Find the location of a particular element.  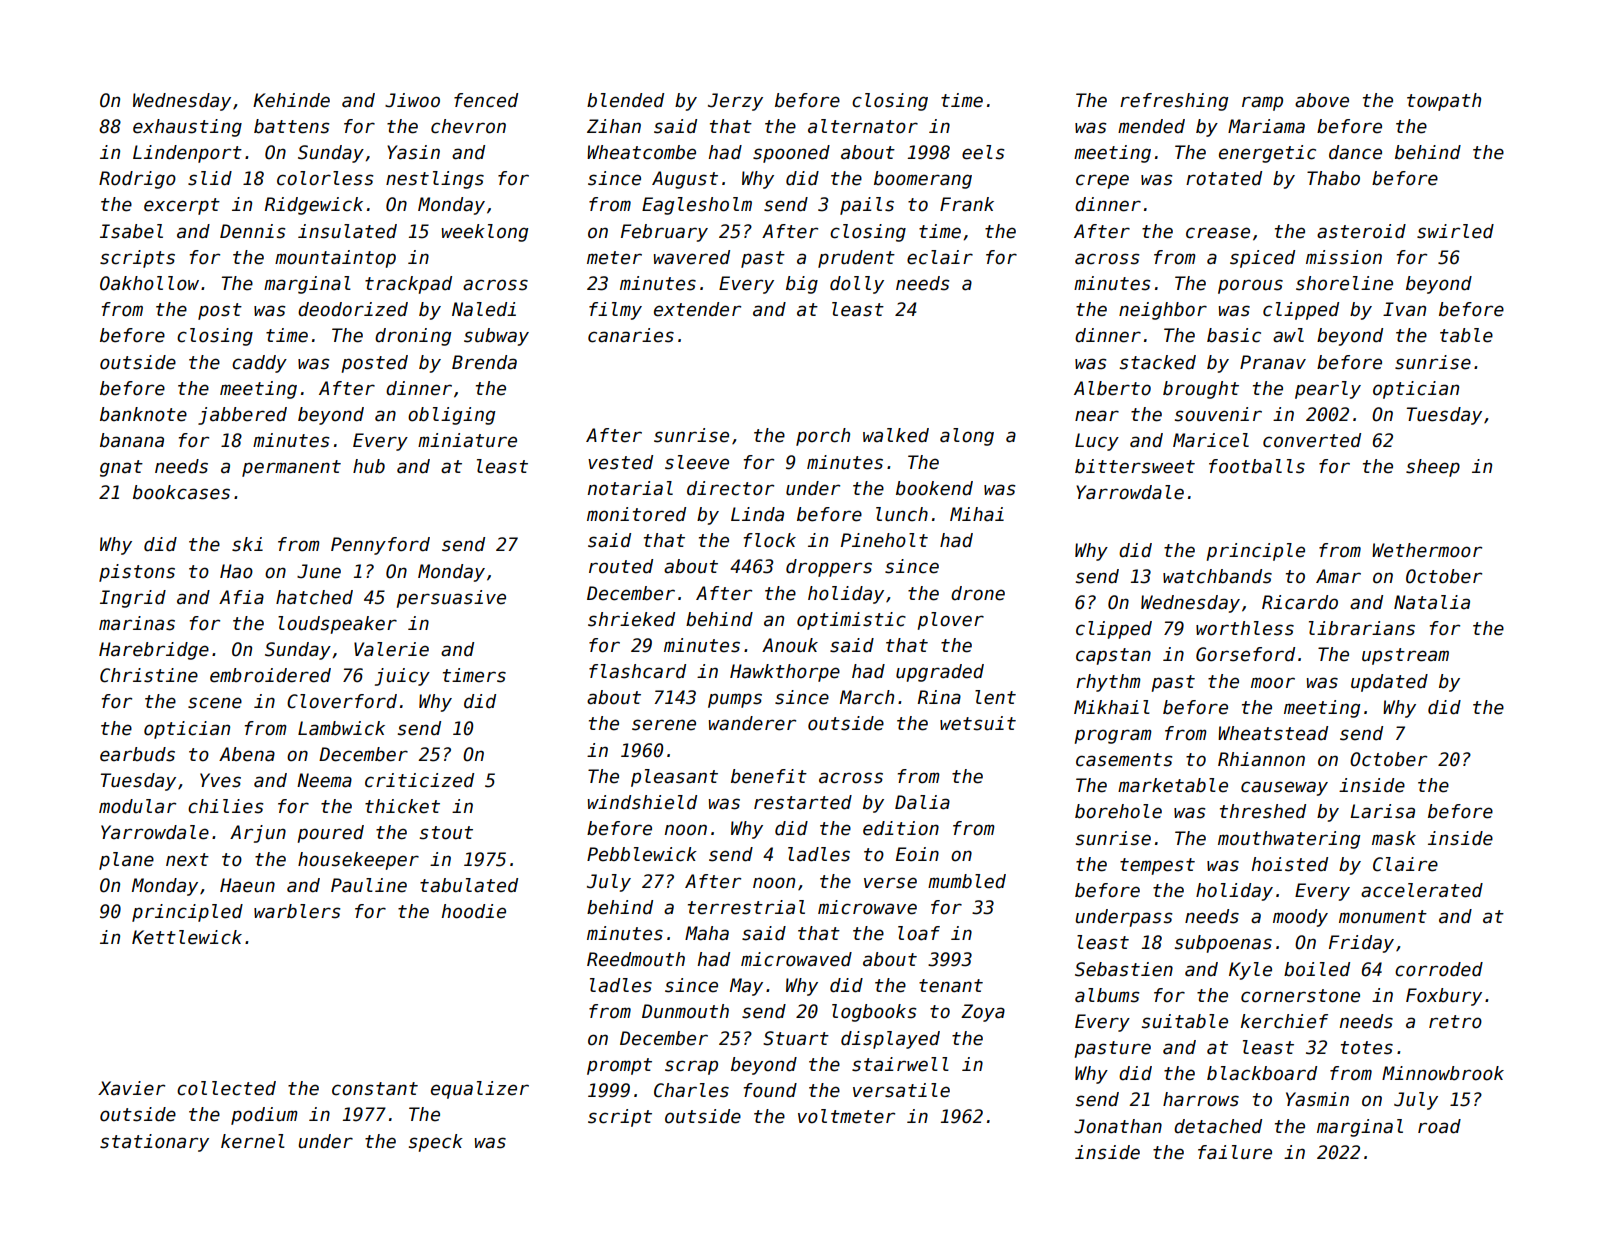

plover is located at coordinates (951, 621).
